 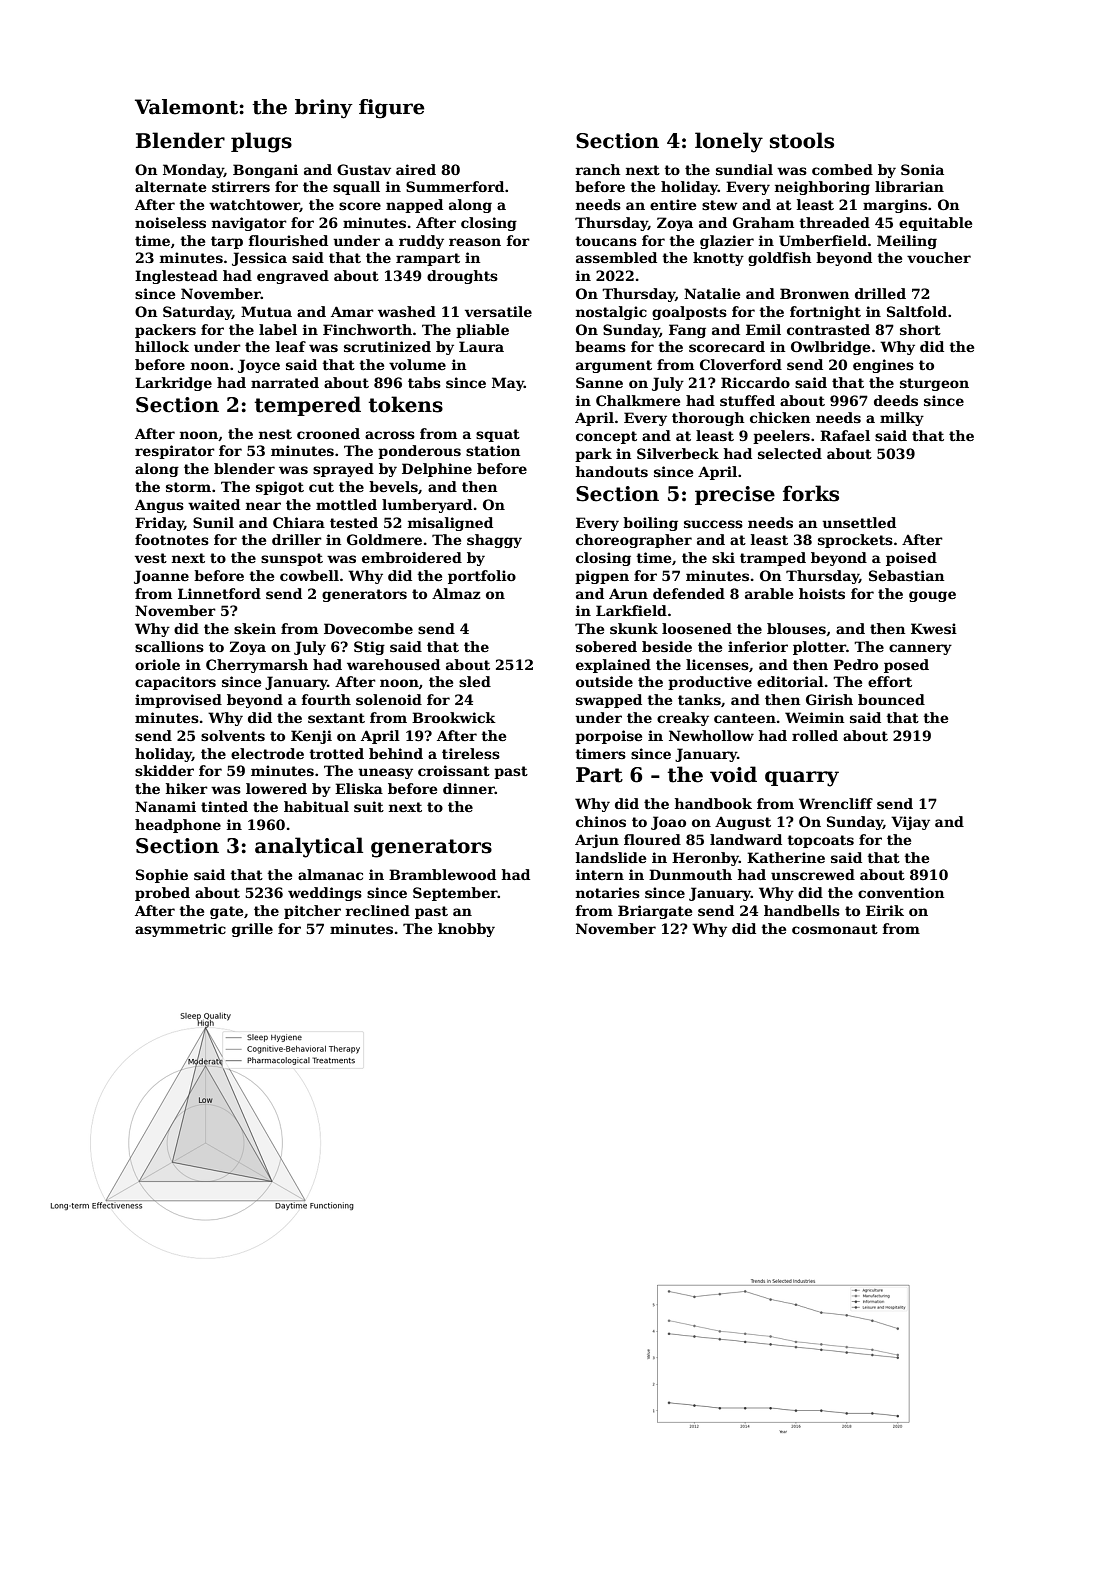 I want to click on quarry, so click(x=802, y=779).
